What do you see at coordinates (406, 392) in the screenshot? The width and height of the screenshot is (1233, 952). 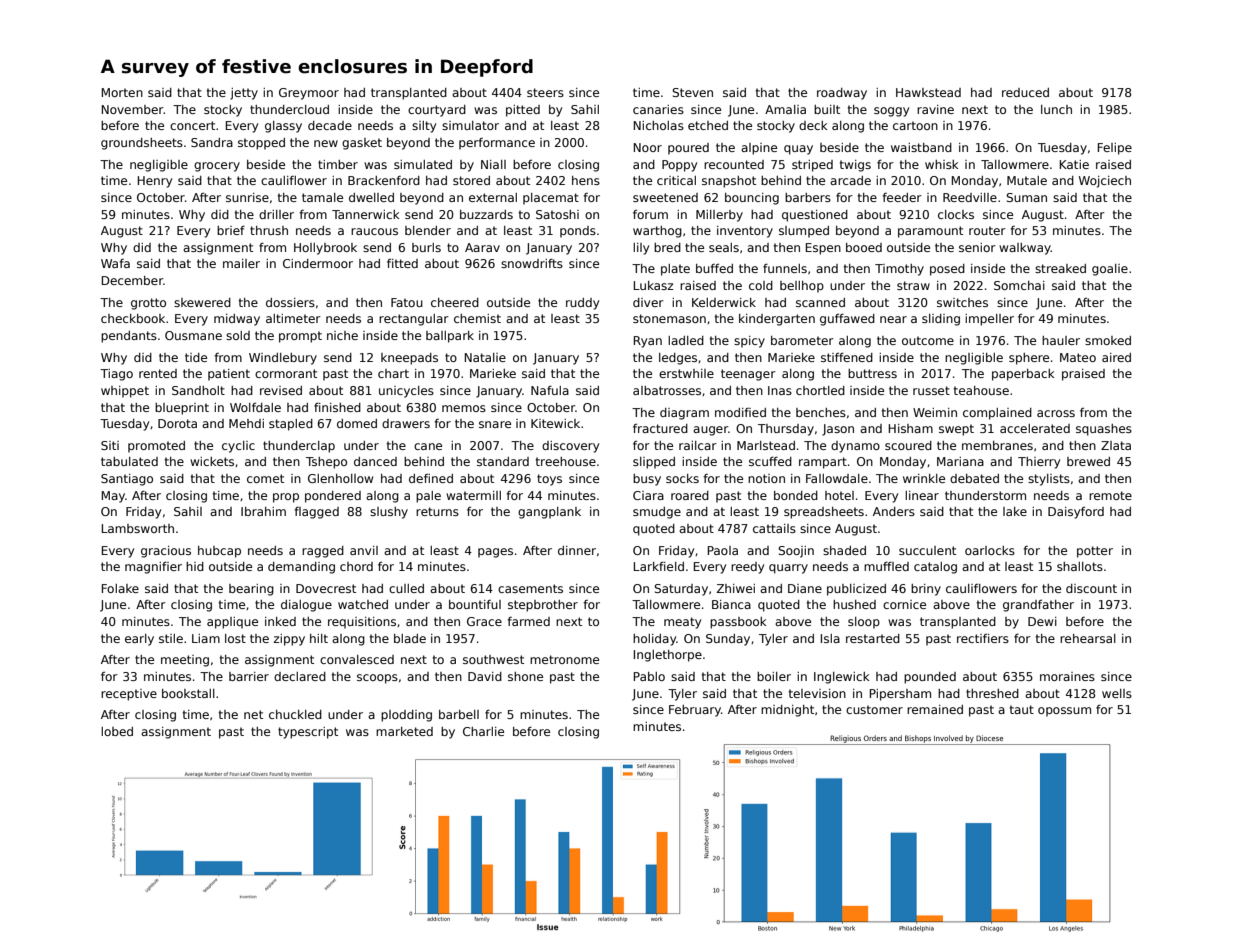 I see `unicycles` at bounding box center [406, 392].
